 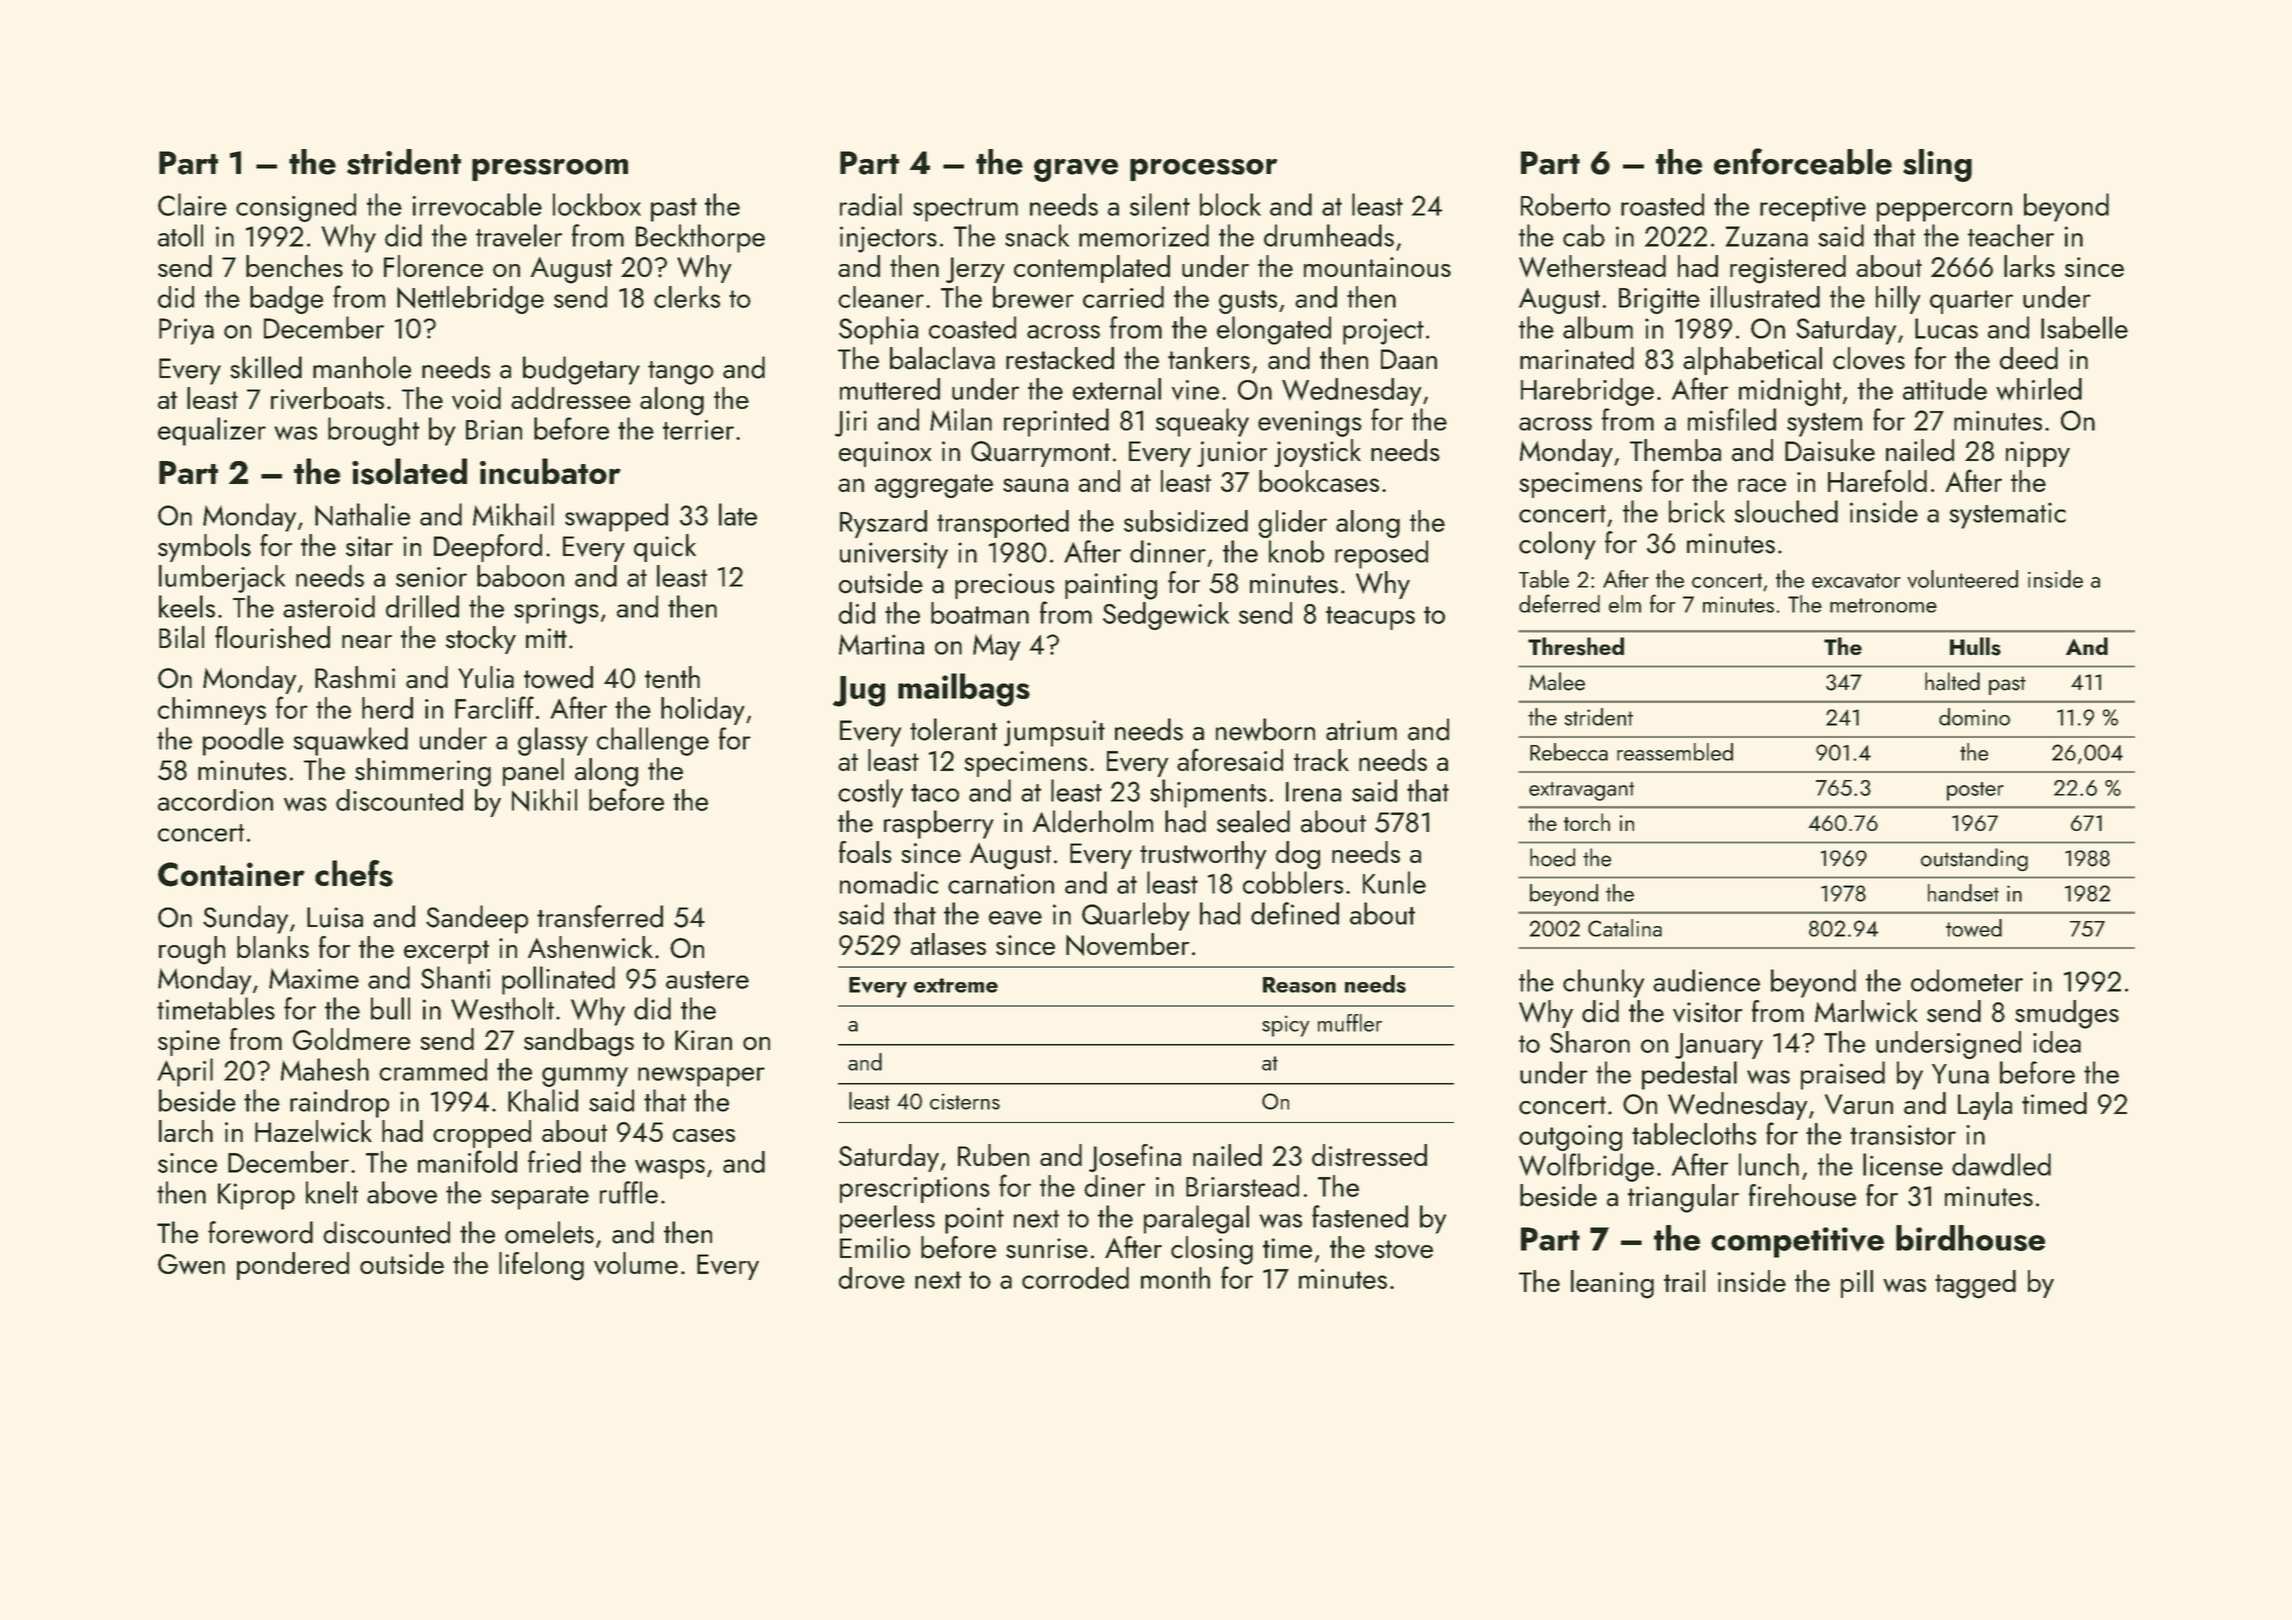 What do you see at coordinates (293, 1266) in the image?
I see `pondered` at bounding box center [293, 1266].
